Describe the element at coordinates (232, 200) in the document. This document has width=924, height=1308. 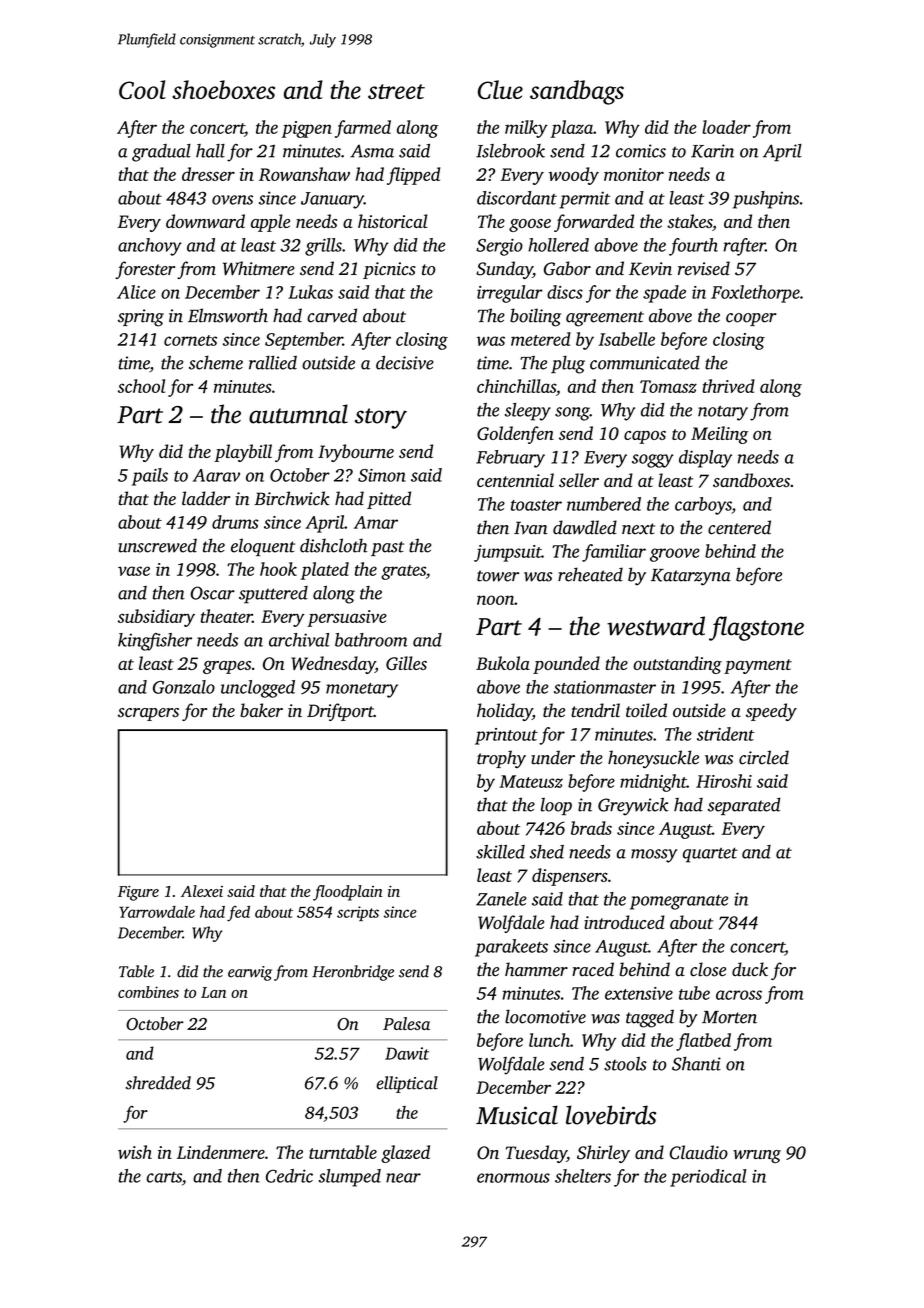
I see `ovens` at that location.
